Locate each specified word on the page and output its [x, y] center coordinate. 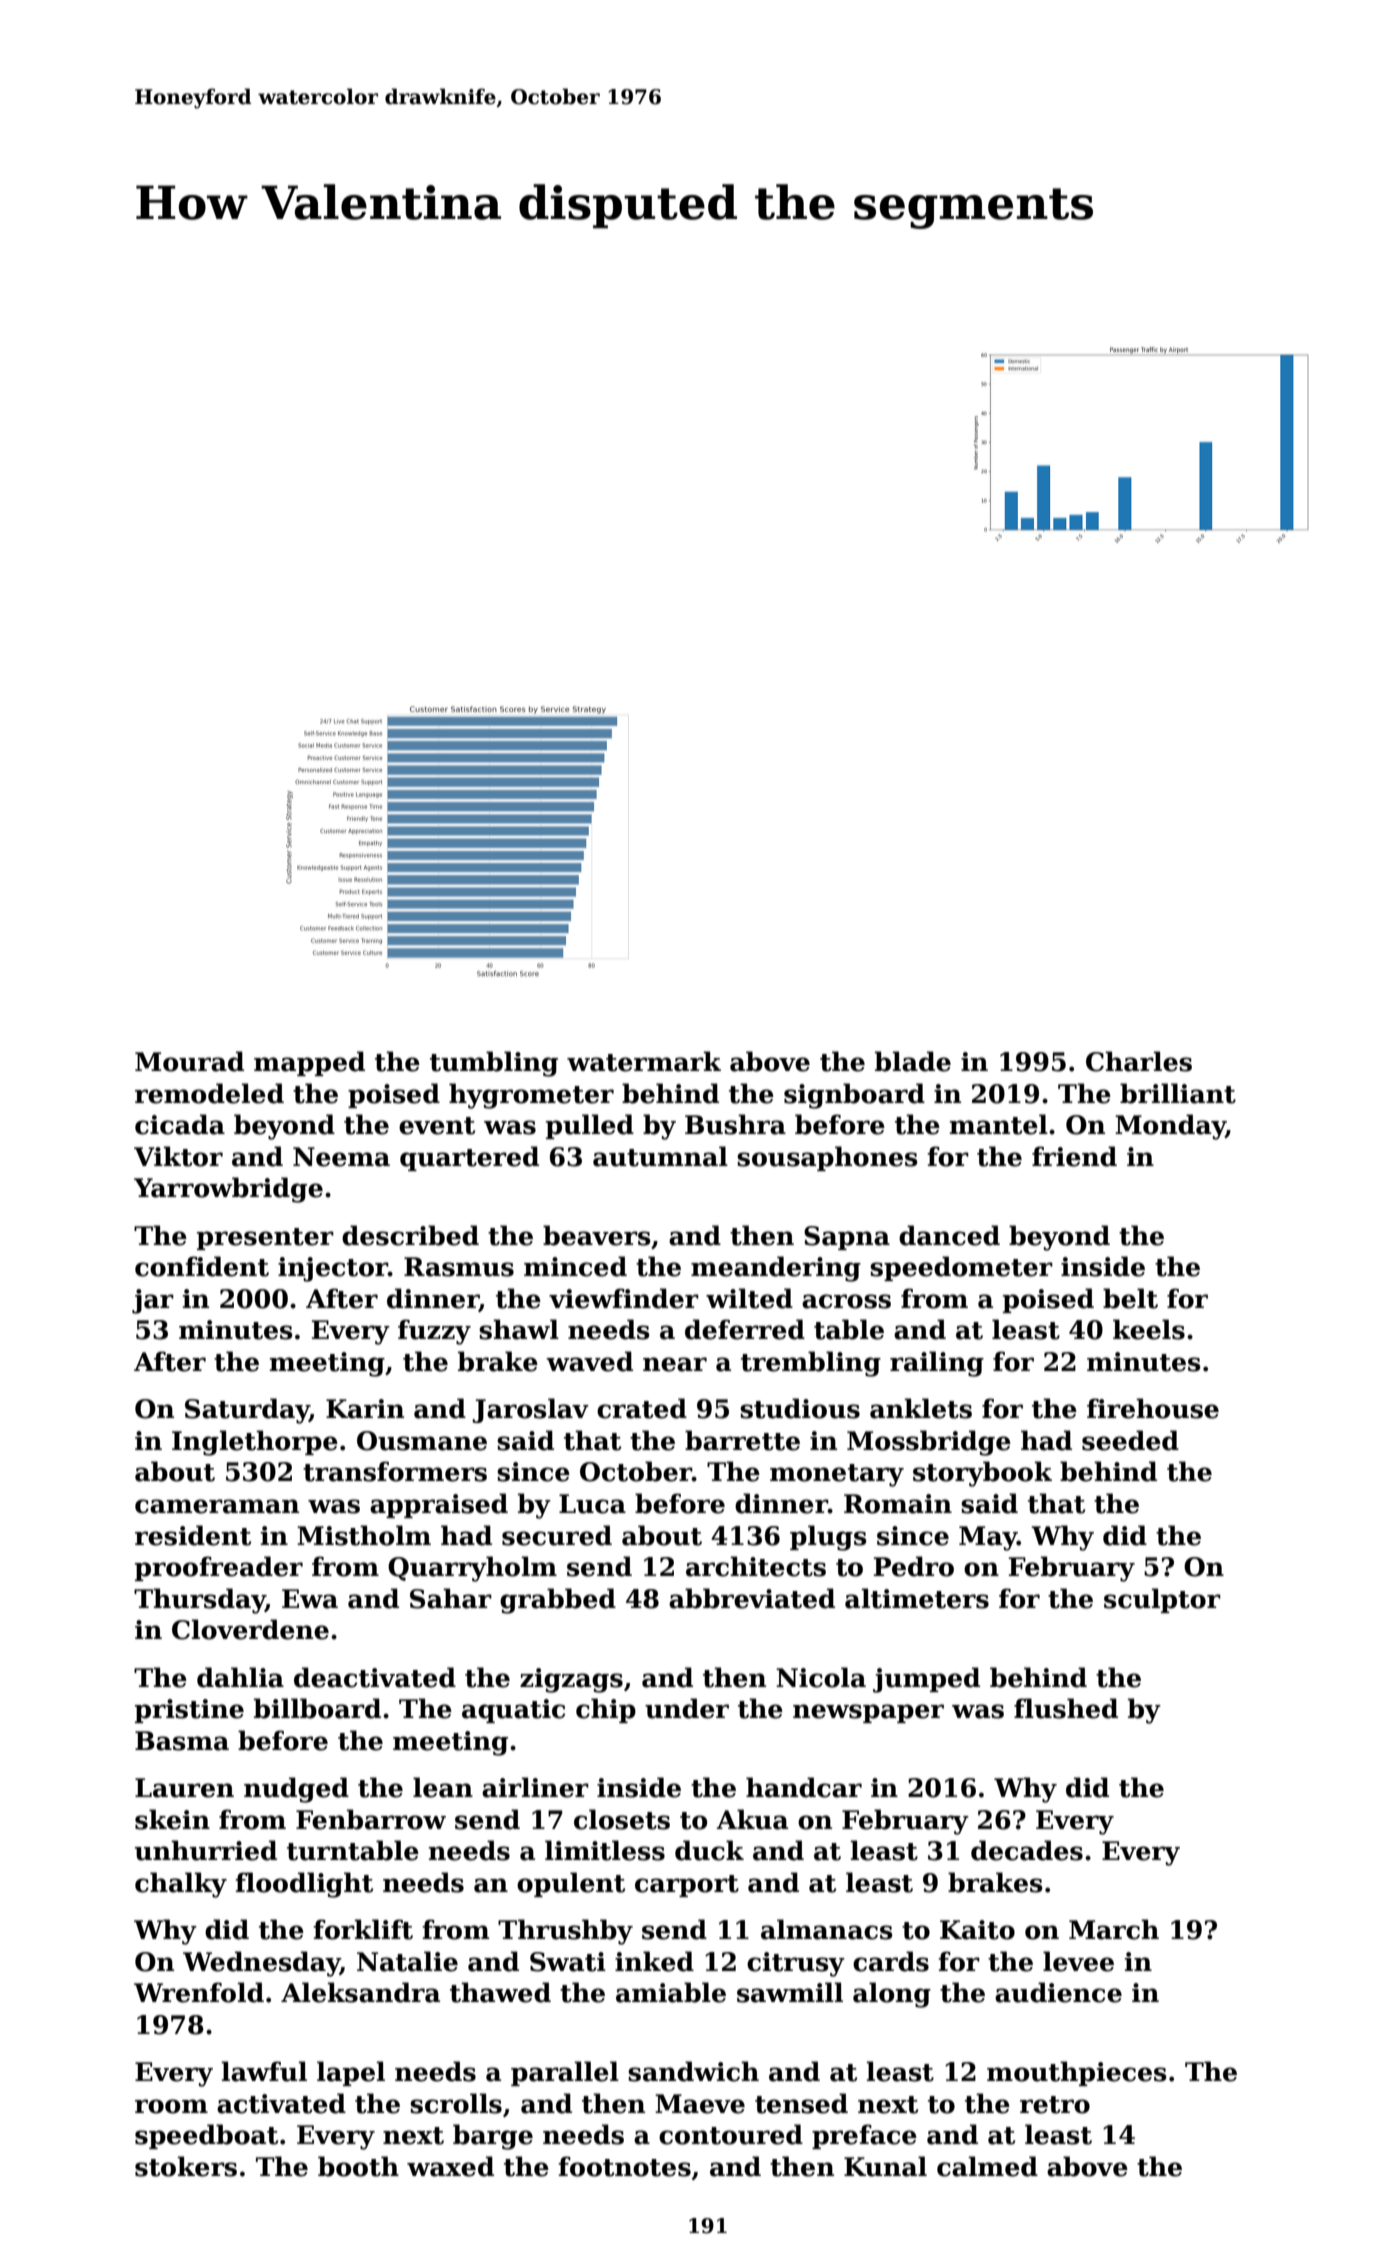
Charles [1139, 1061]
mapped [309, 1063]
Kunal [885, 2166]
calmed [987, 2166]
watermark [644, 1061]
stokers [186, 2166]
